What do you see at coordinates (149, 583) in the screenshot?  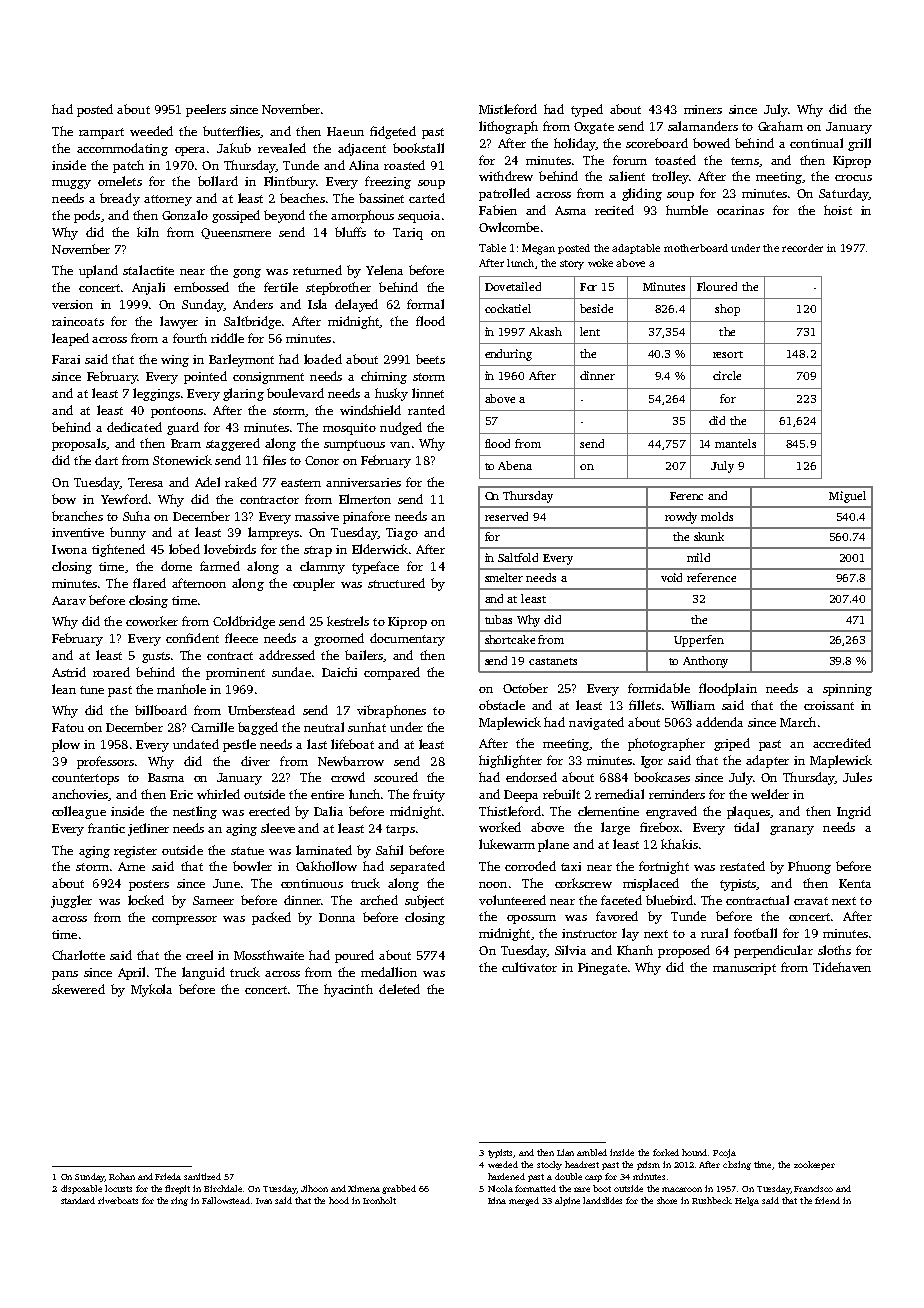 I see `flared` at bounding box center [149, 583].
